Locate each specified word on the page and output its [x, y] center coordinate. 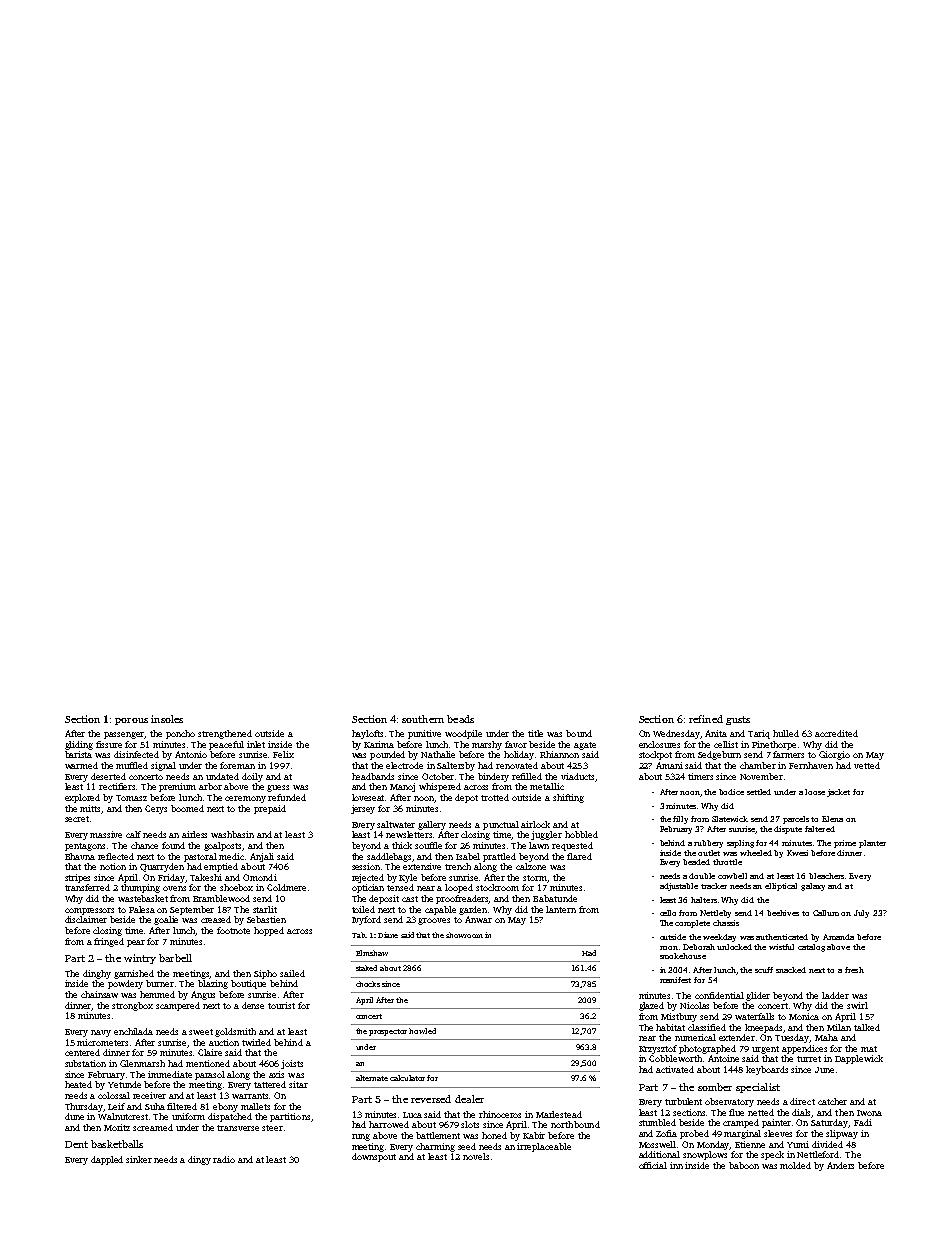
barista [78, 754]
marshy [487, 745]
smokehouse [683, 956]
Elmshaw [372, 953]
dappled [107, 1160]
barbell [175, 958]
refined [706, 719]
